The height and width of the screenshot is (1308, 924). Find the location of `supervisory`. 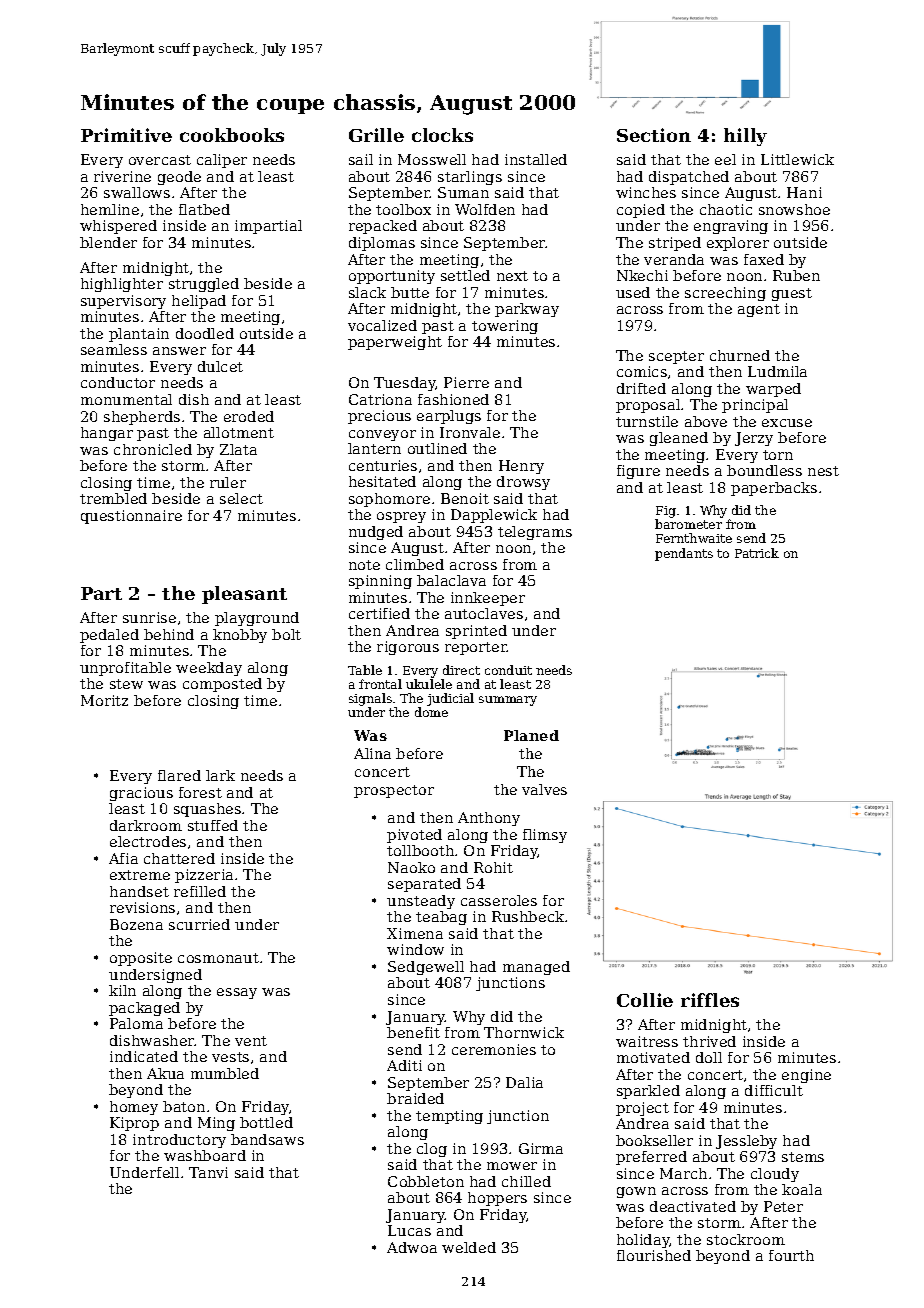

supervisory is located at coordinates (123, 302).
